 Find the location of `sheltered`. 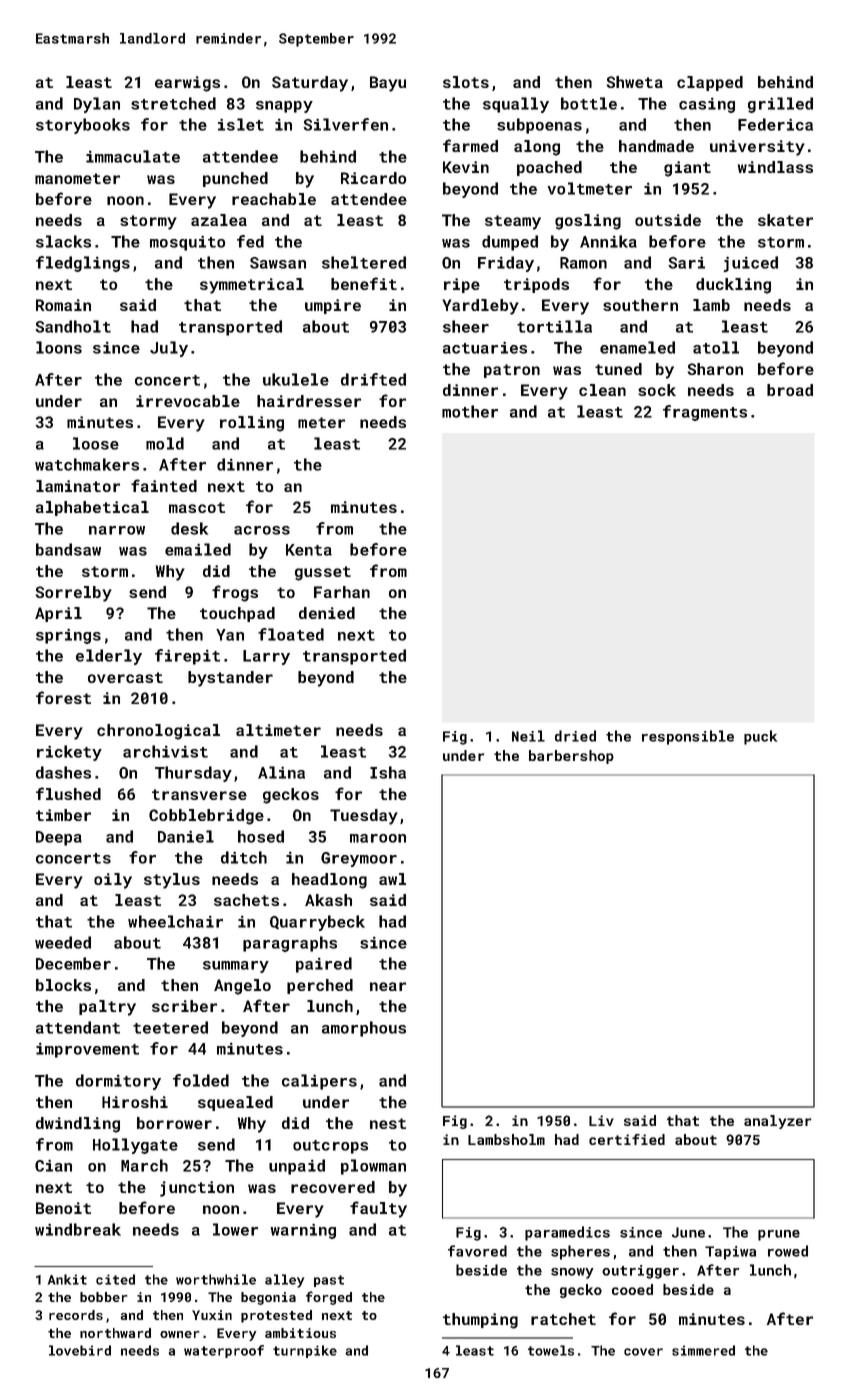

sheltered is located at coordinates (364, 262).
